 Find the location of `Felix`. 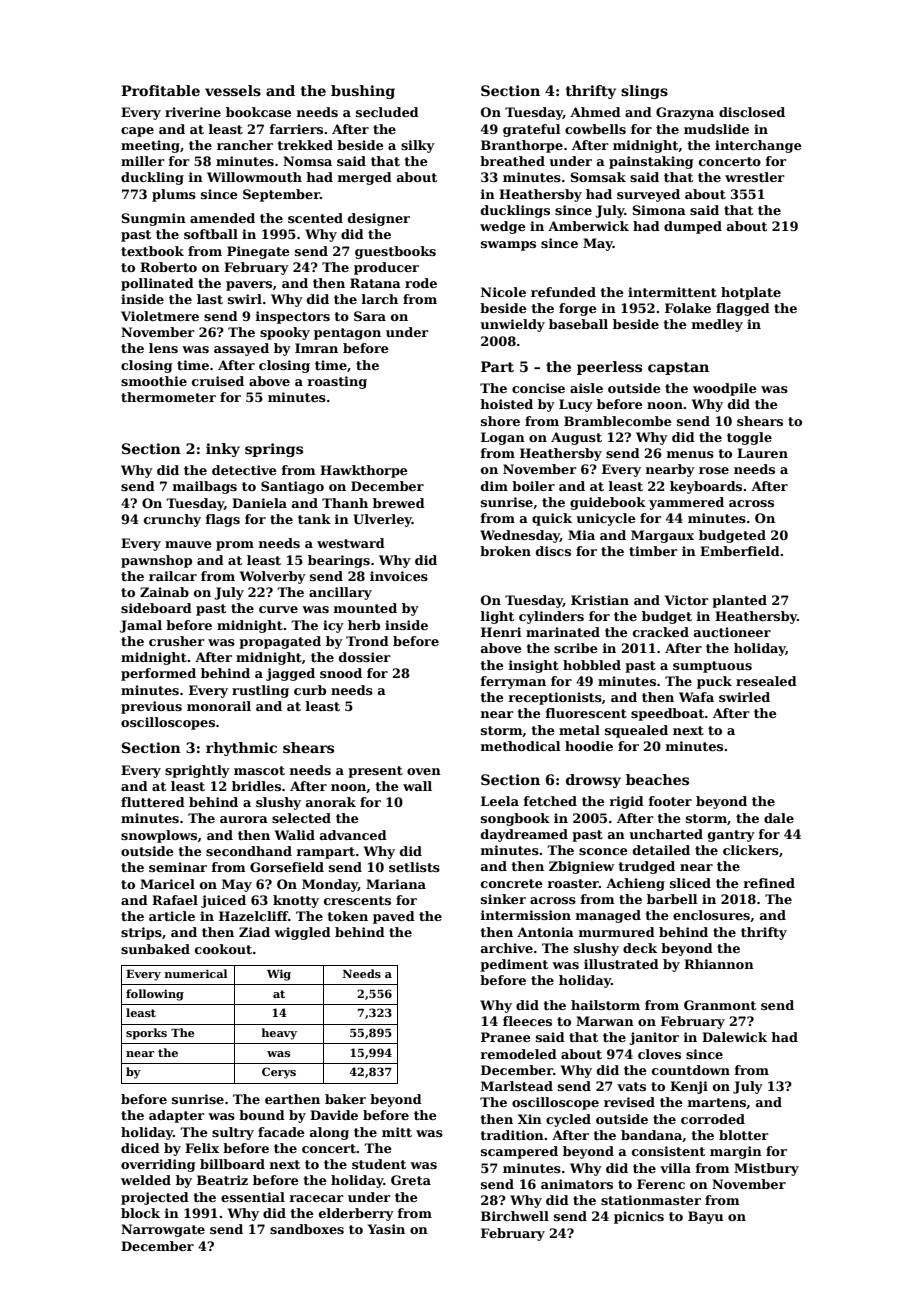

Felix is located at coordinates (202, 1148).
